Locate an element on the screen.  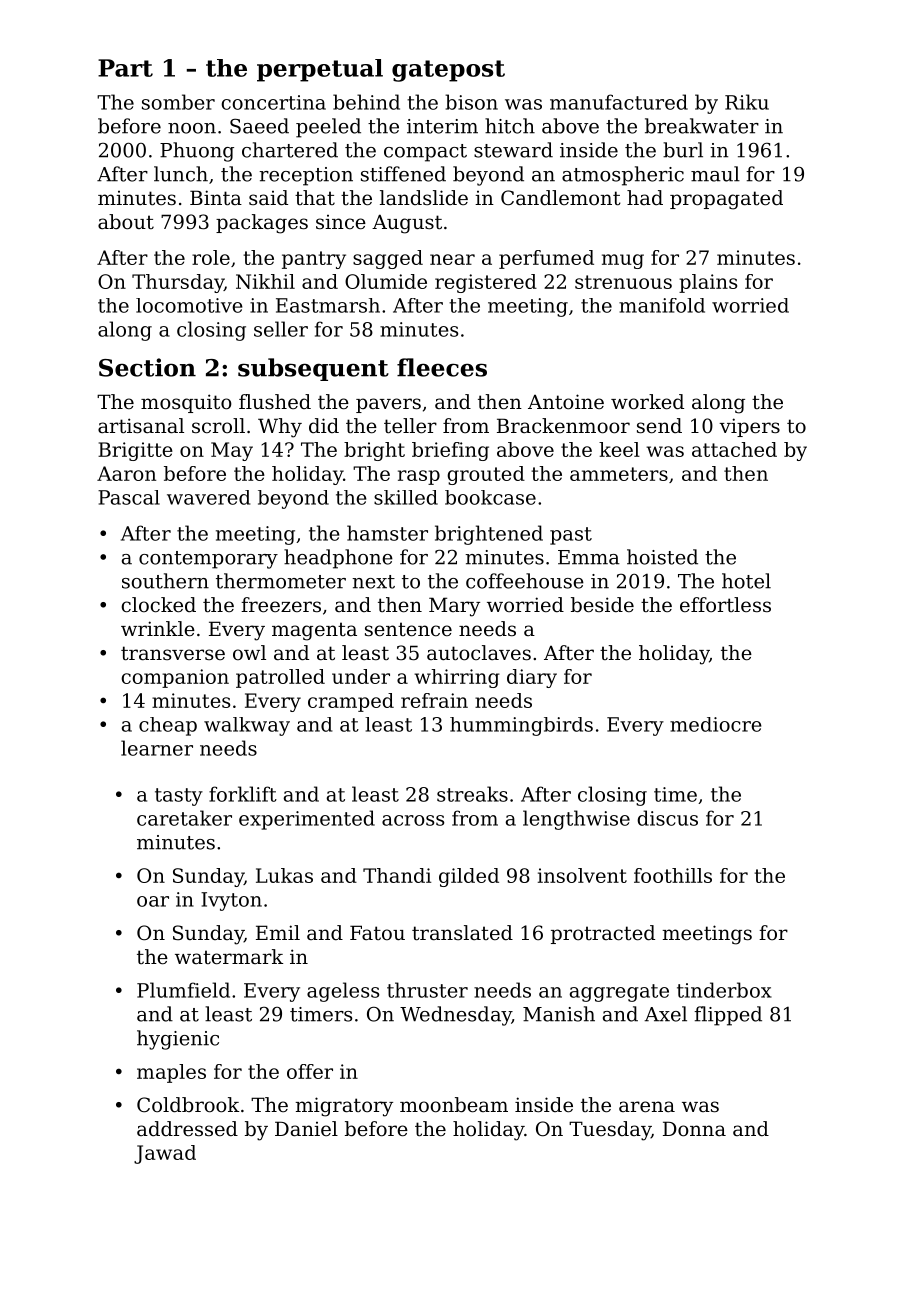
maul is located at coordinates (715, 174).
